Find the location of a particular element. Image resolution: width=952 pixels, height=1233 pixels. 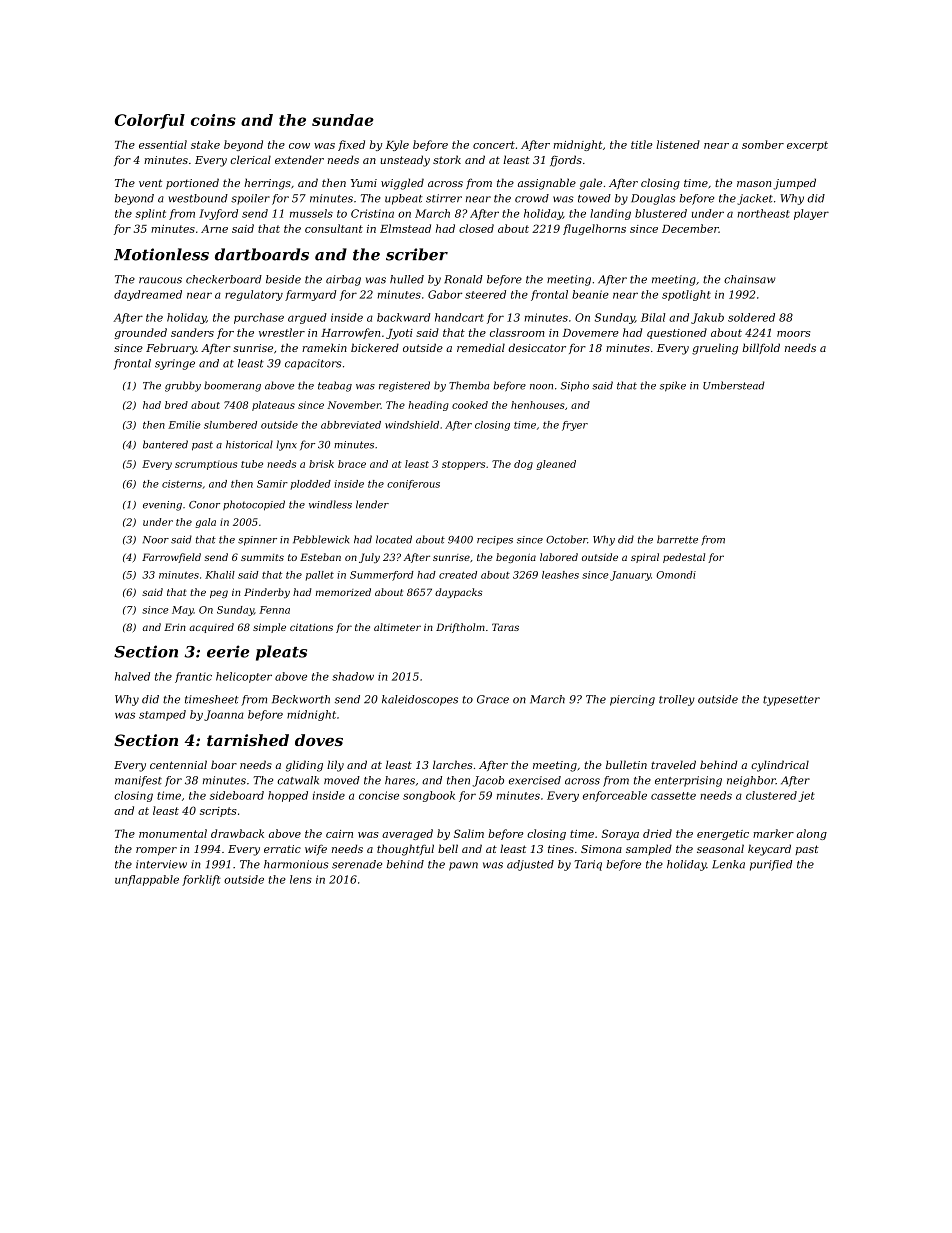

excerpt is located at coordinates (807, 146).
